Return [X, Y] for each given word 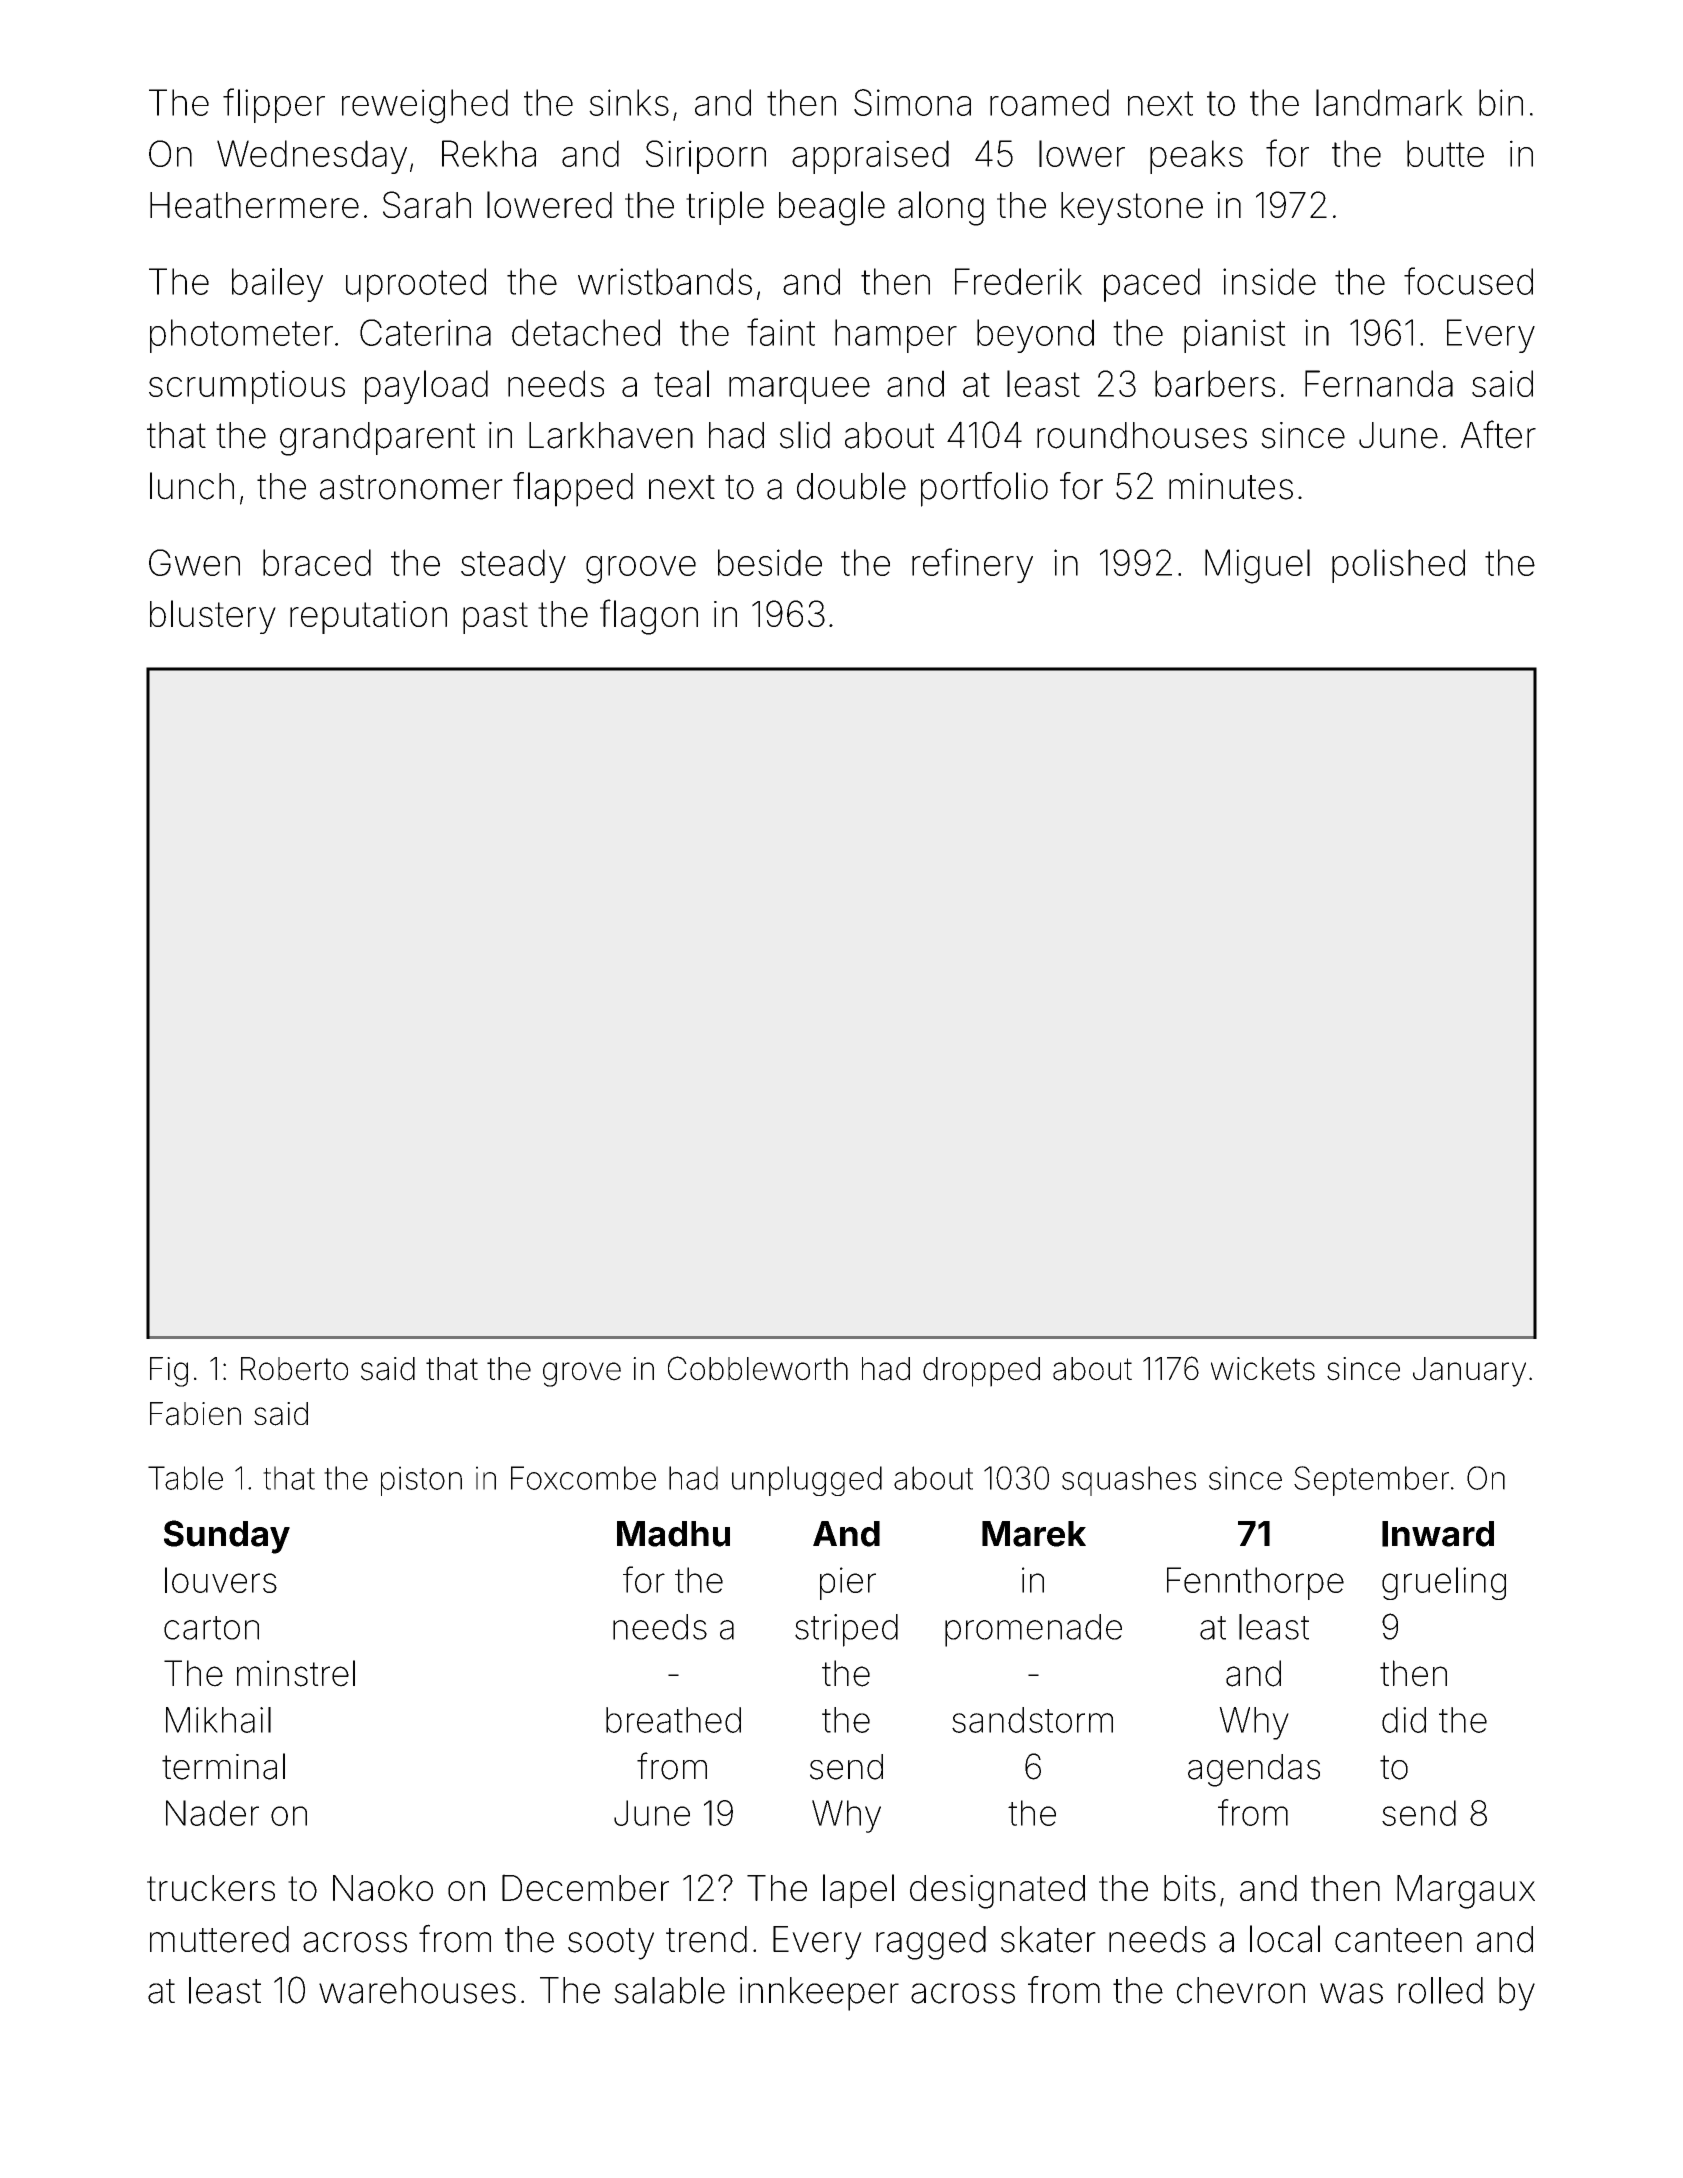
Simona [912, 102]
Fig [169, 1372]
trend [706, 1939]
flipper [274, 105]
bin [1501, 102]
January [1469, 1372]
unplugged [807, 1481]
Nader [212, 1813]
